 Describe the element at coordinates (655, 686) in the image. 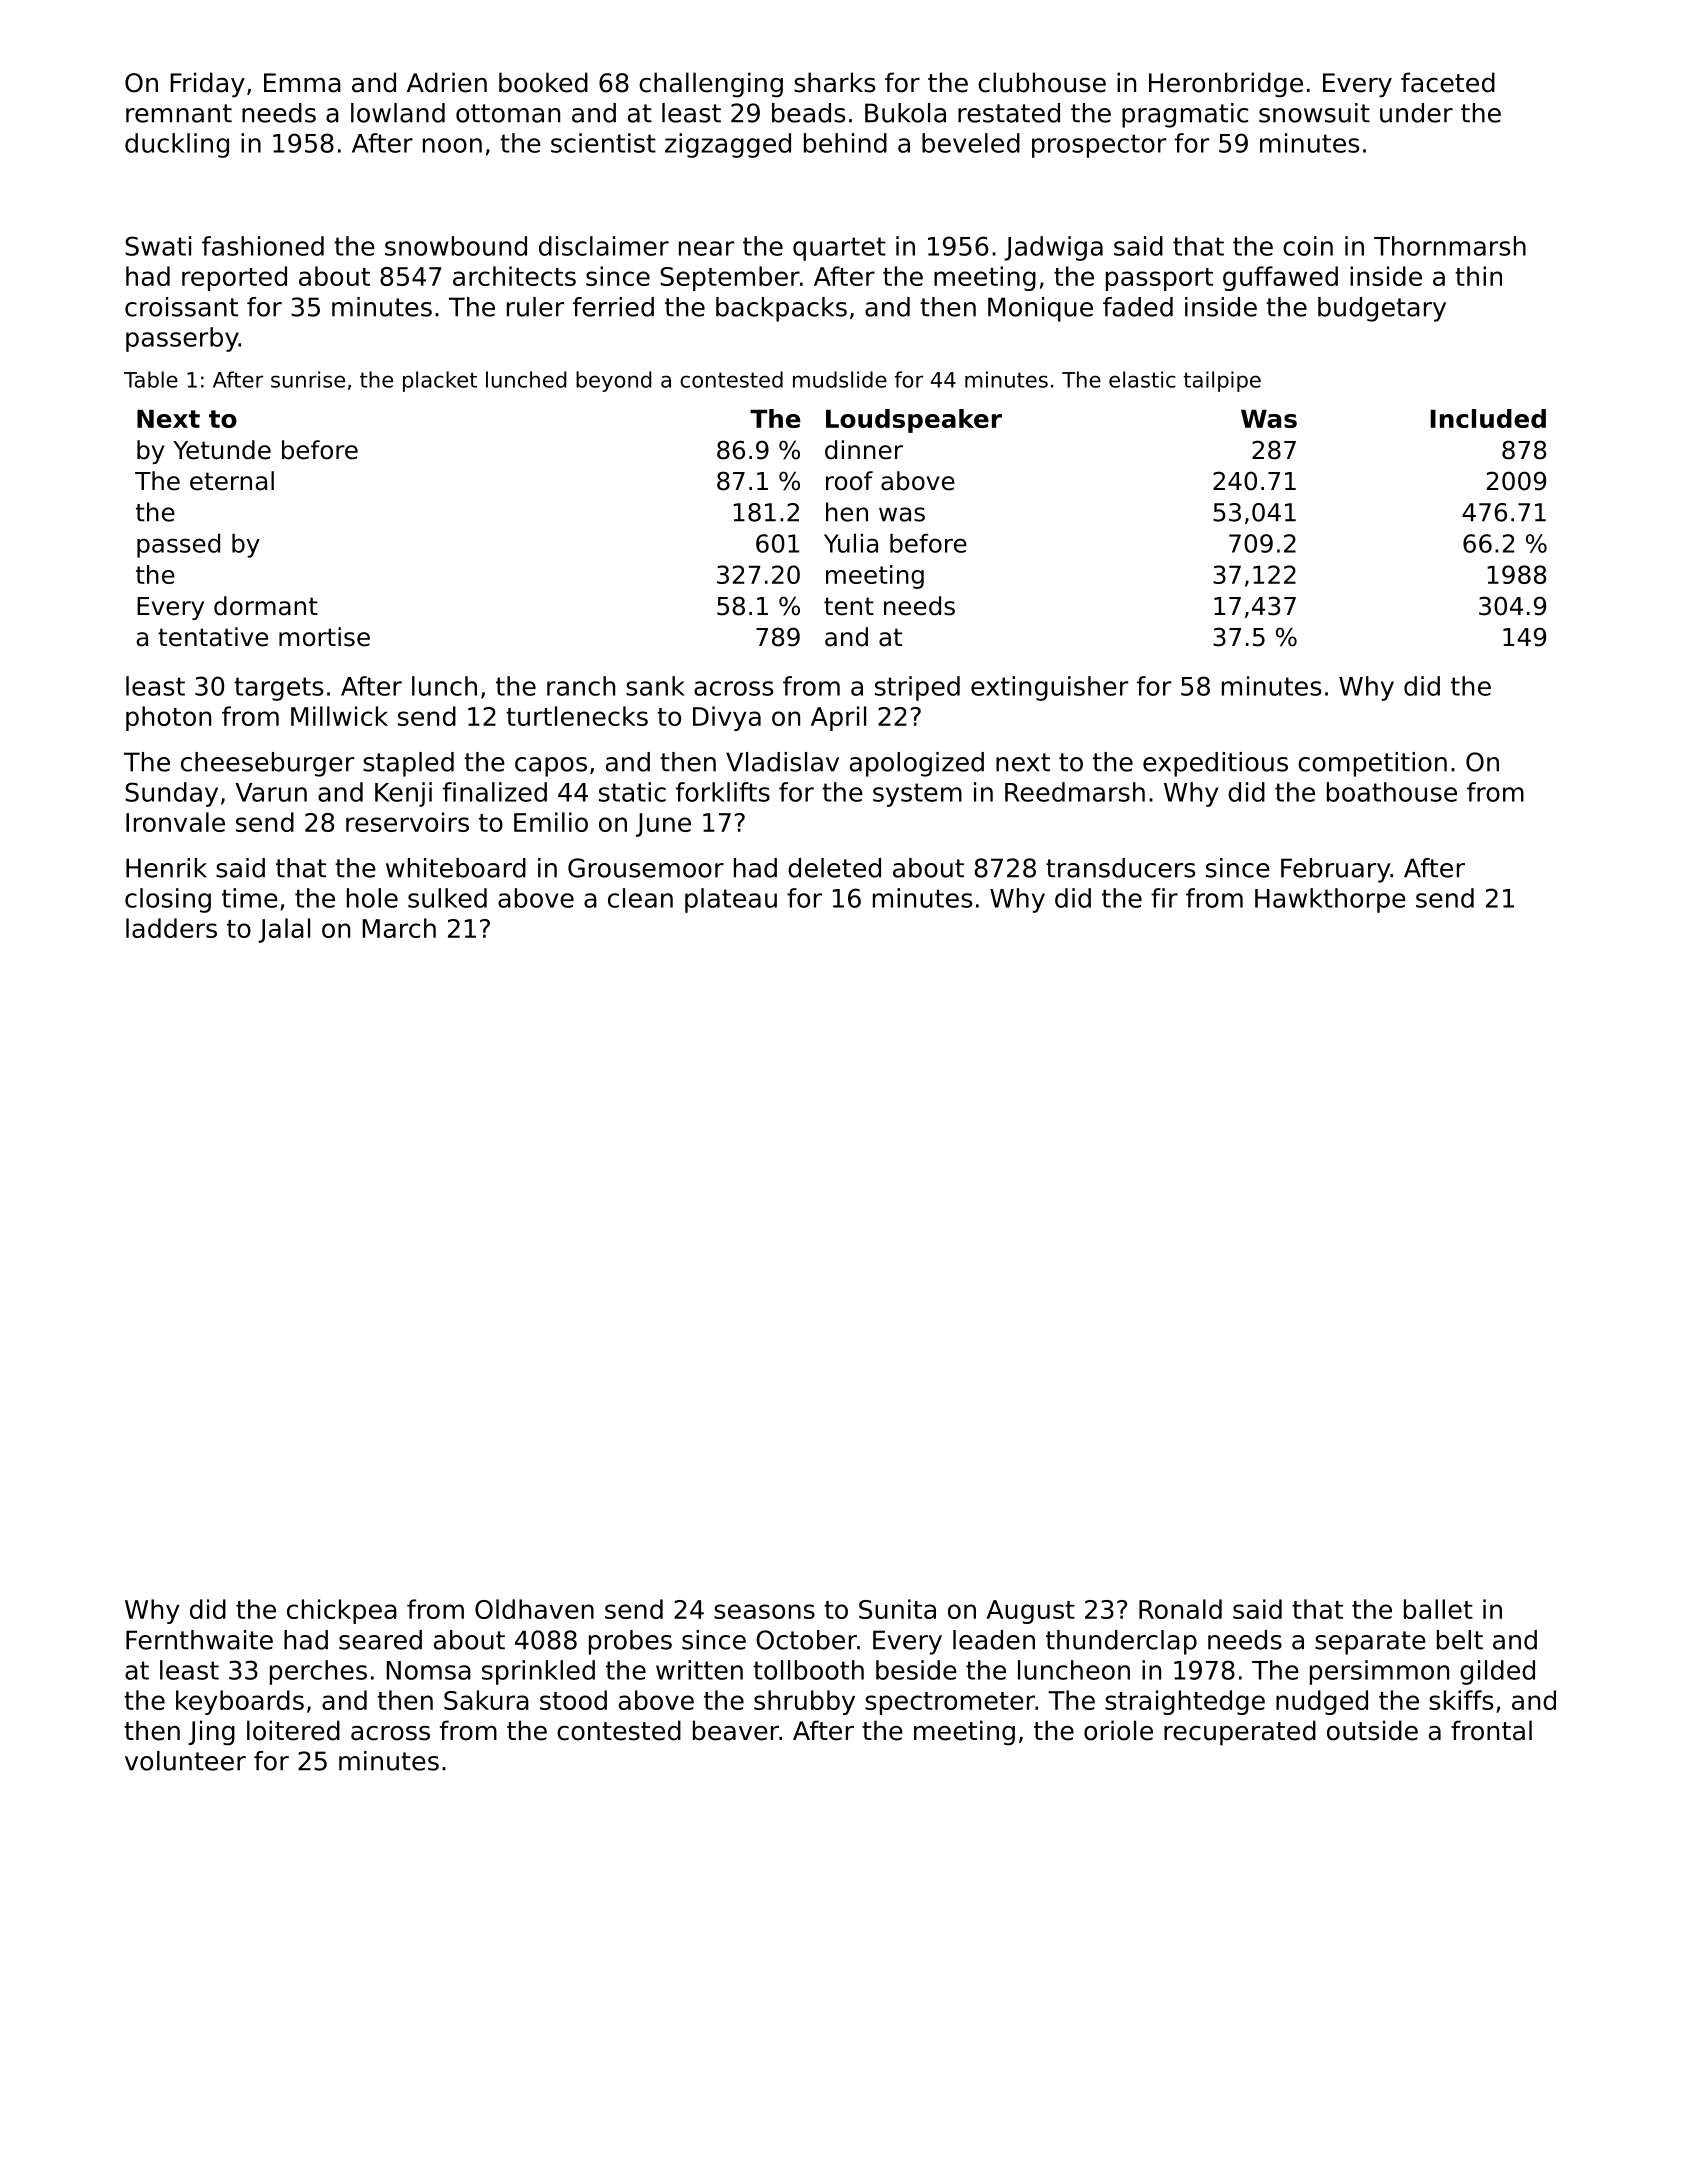

I see `sank` at that location.
